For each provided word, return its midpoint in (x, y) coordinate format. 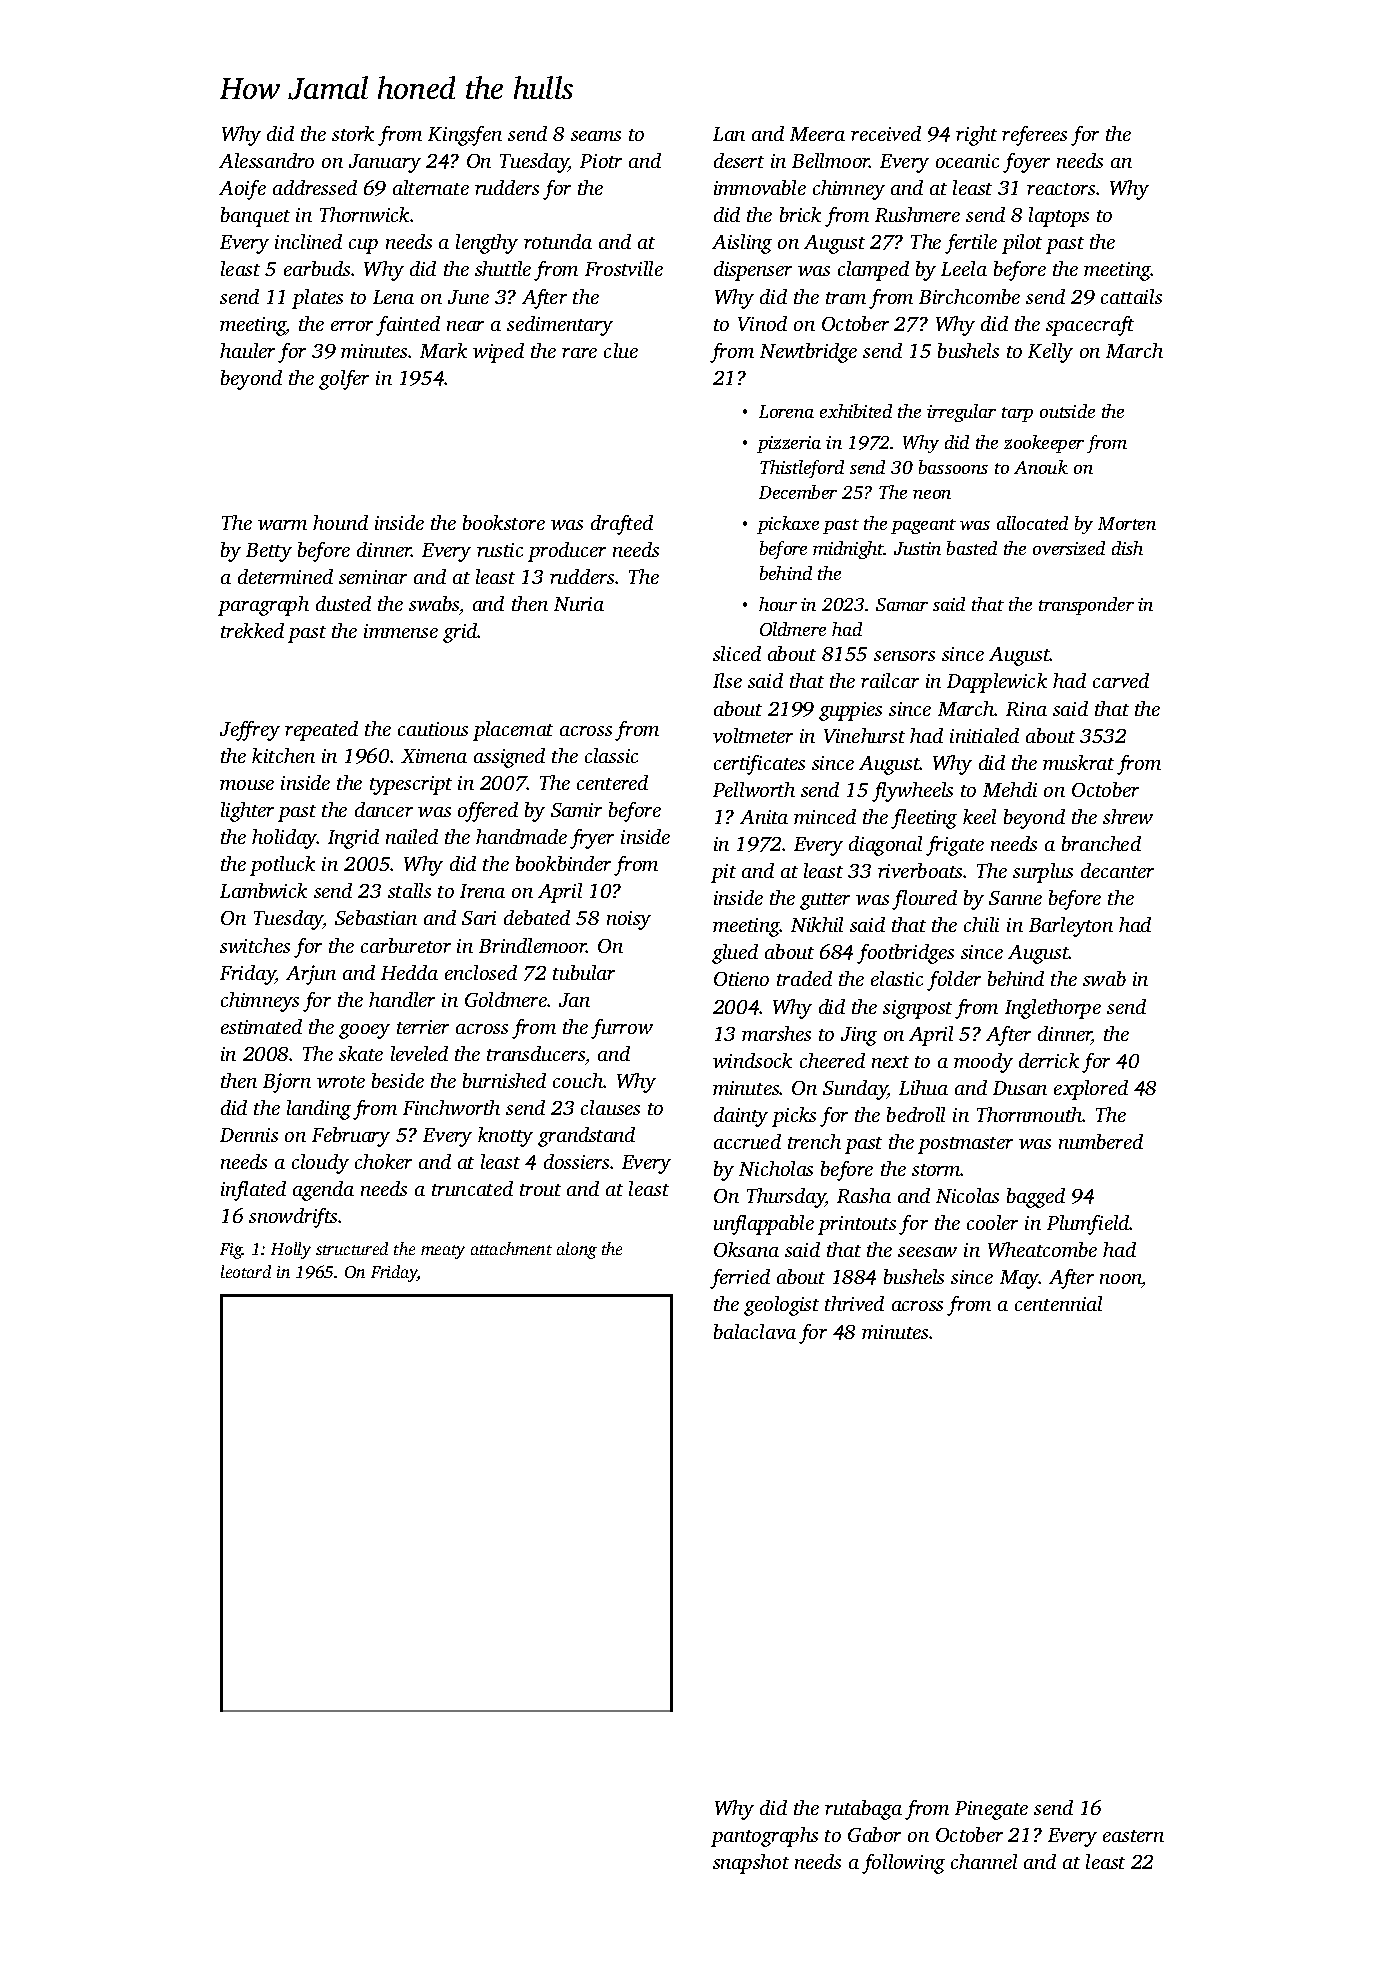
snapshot (751, 1864)
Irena (482, 891)
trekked (252, 630)
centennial (1058, 1303)
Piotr (601, 161)
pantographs (764, 1837)
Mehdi (1010, 789)
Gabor (874, 1834)
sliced (737, 653)
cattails (1131, 296)
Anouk (1041, 467)
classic (611, 755)
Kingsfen (465, 136)
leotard (246, 1271)
